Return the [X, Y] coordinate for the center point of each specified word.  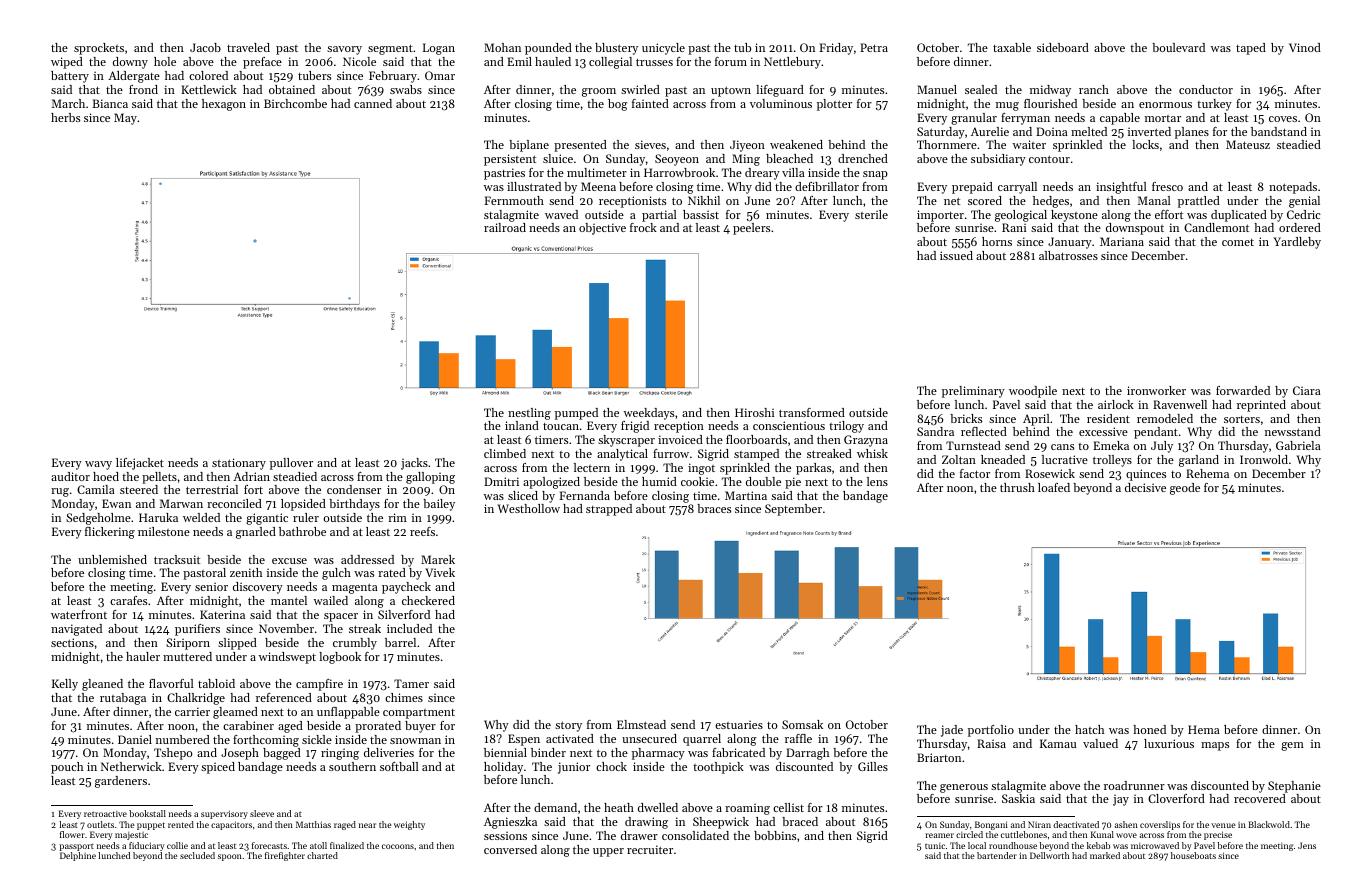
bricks [966, 418]
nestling [529, 414]
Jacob [205, 47]
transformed [812, 412]
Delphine [78, 856]
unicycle [663, 49]
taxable [1012, 47]
